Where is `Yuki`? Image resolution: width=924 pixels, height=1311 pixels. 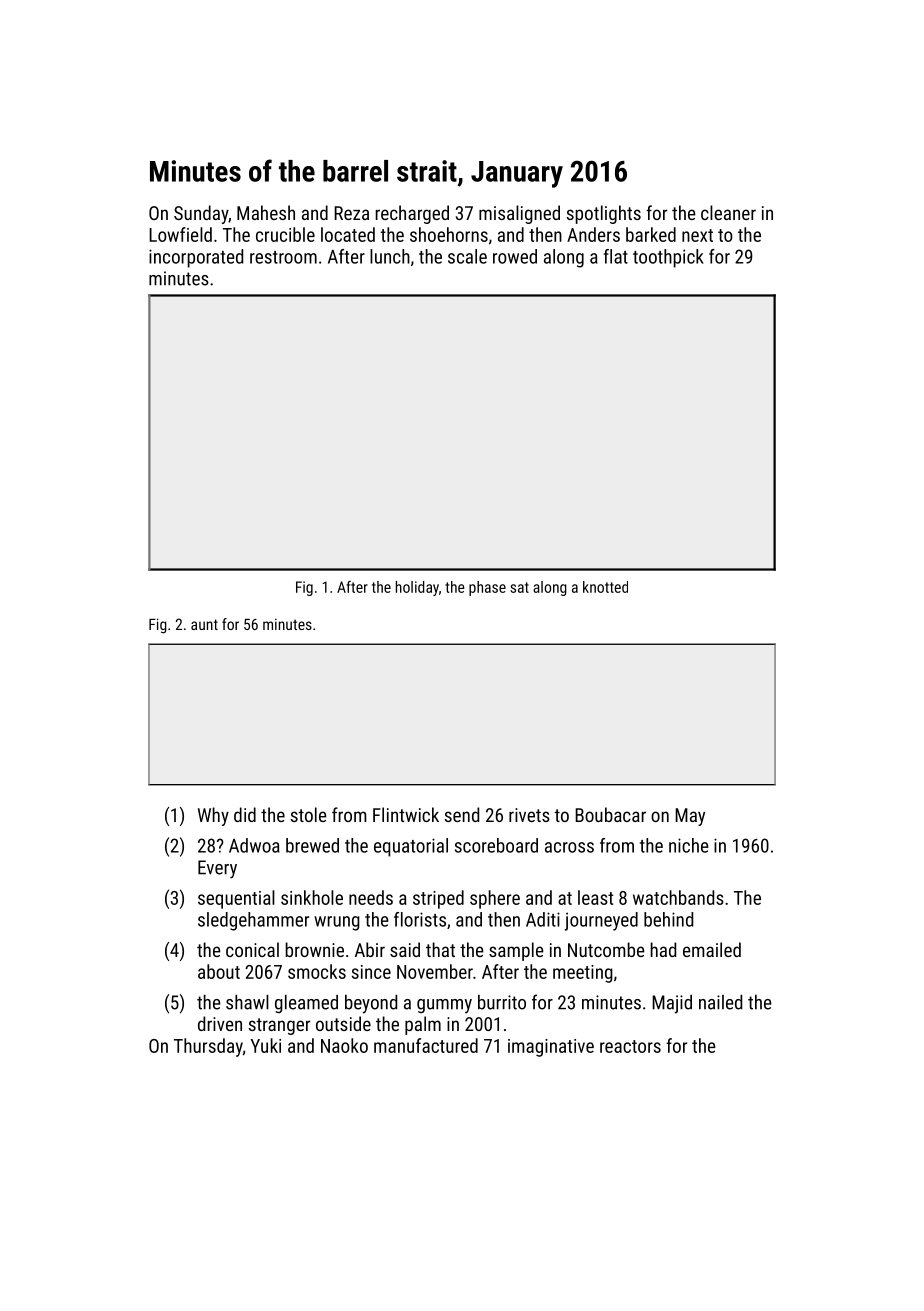
Yuki is located at coordinates (266, 1045).
